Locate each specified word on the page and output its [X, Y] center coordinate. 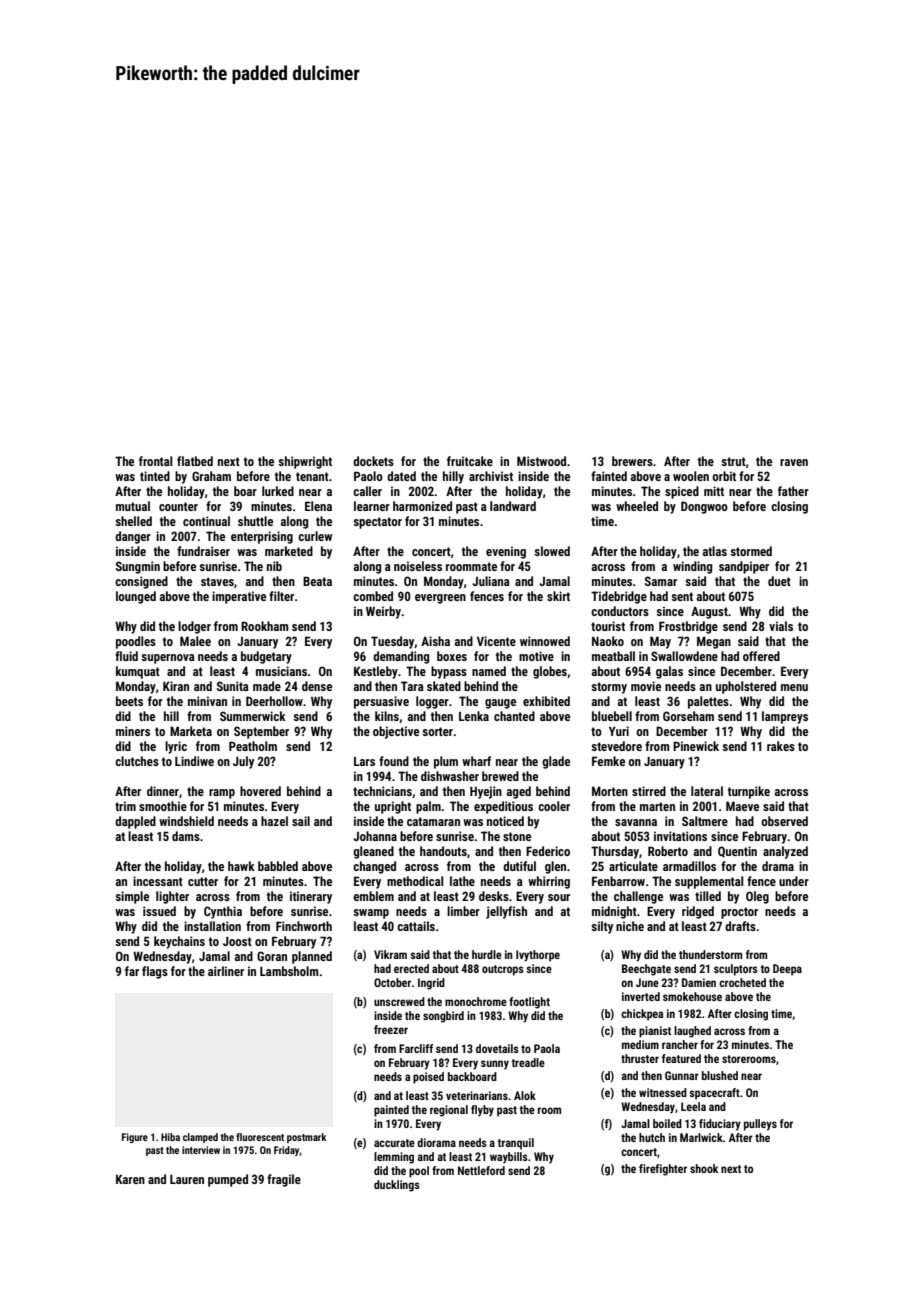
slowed [552, 551]
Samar [661, 581]
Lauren [187, 1179]
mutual [133, 506]
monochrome [476, 1001]
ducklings [397, 1186]
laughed [692, 1032]
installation [212, 926]
